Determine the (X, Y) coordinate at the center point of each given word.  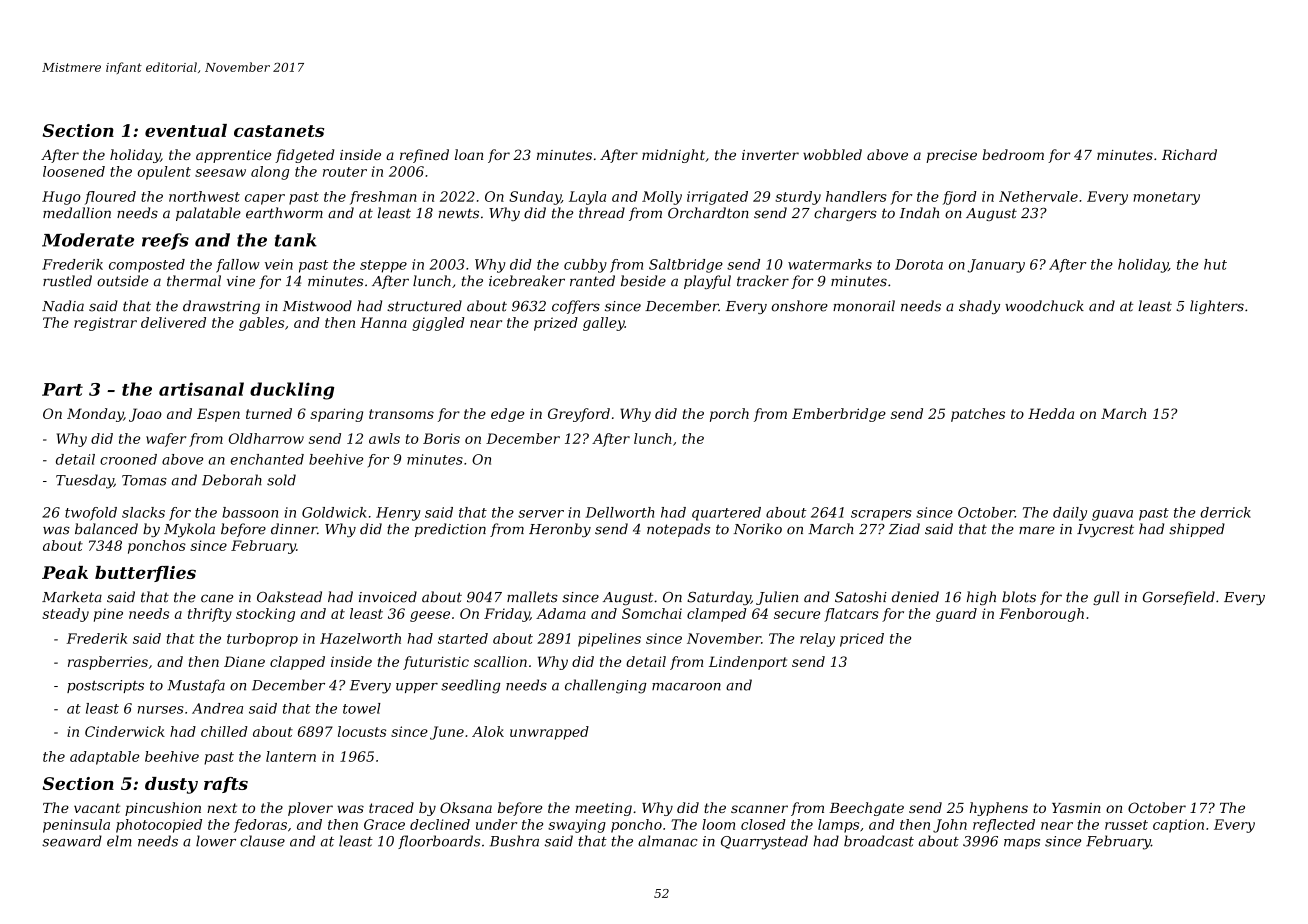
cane (217, 598)
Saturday (719, 598)
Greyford (579, 415)
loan (469, 154)
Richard (1189, 154)
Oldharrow (266, 438)
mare (1037, 530)
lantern (291, 756)
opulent (164, 173)
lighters (1217, 307)
